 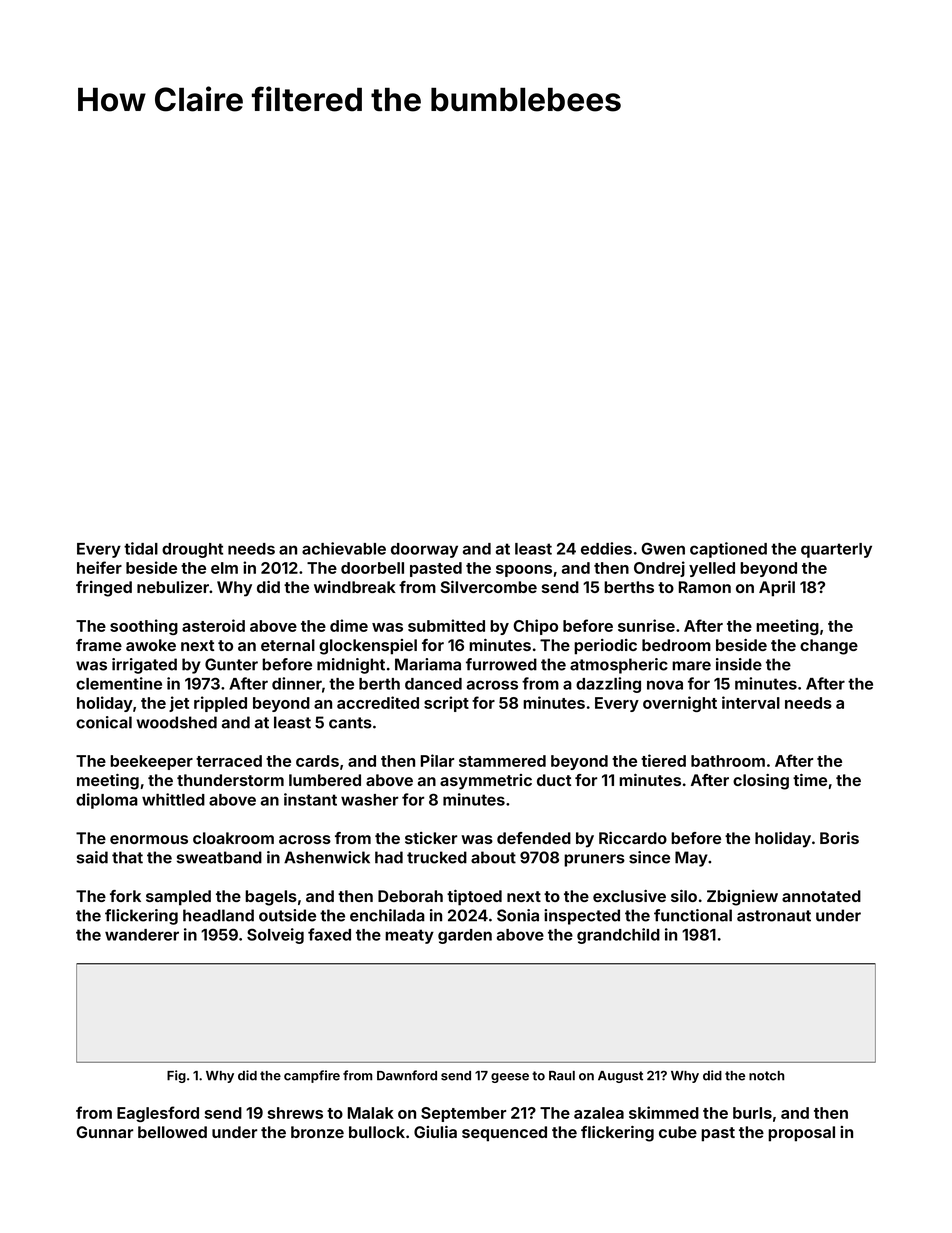 I want to click on tiered, so click(x=663, y=760).
